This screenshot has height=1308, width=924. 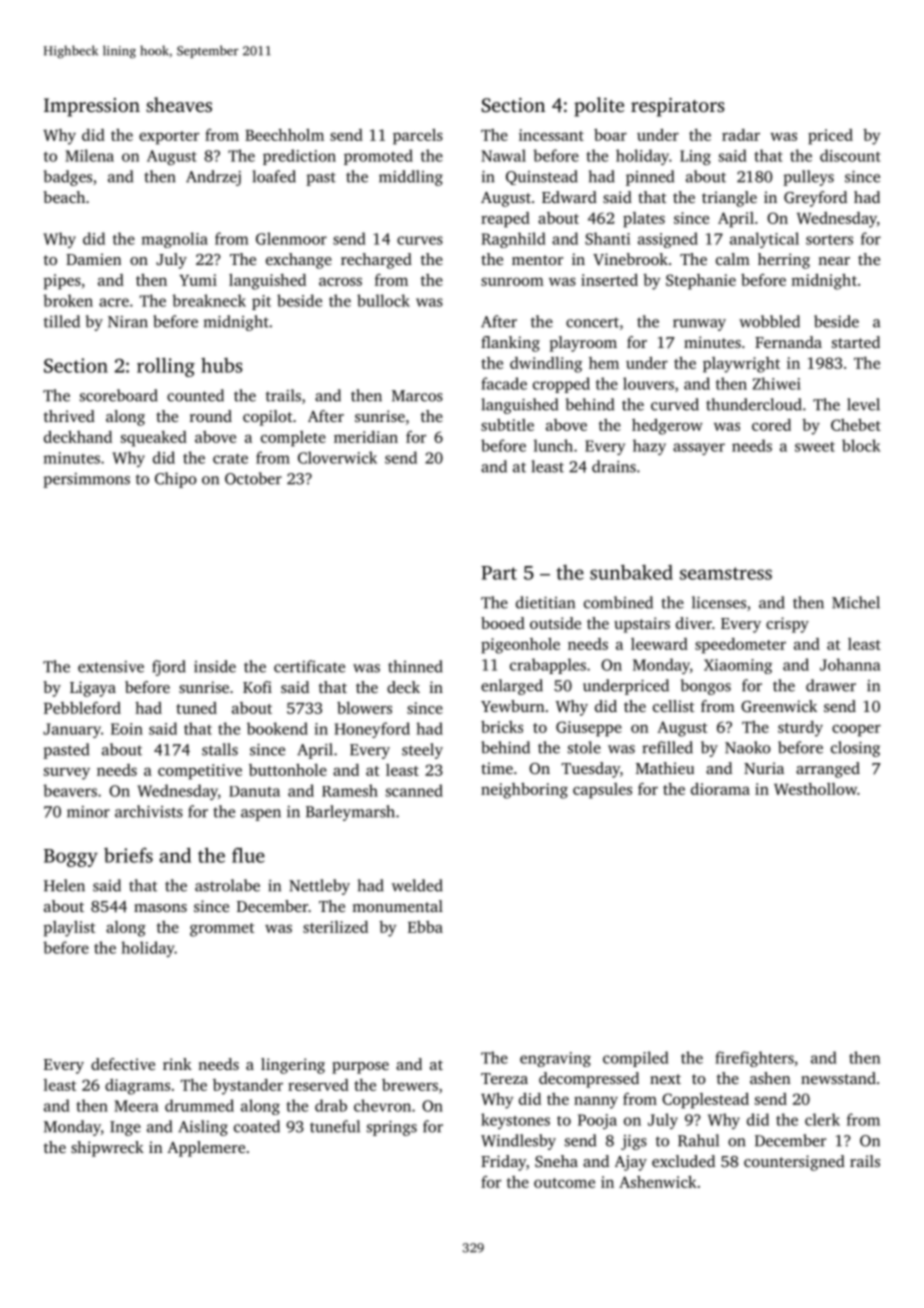 What do you see at coordinates (787, 625) in the screenshot?
I see `crispy` at bounding box center [787, 625].
